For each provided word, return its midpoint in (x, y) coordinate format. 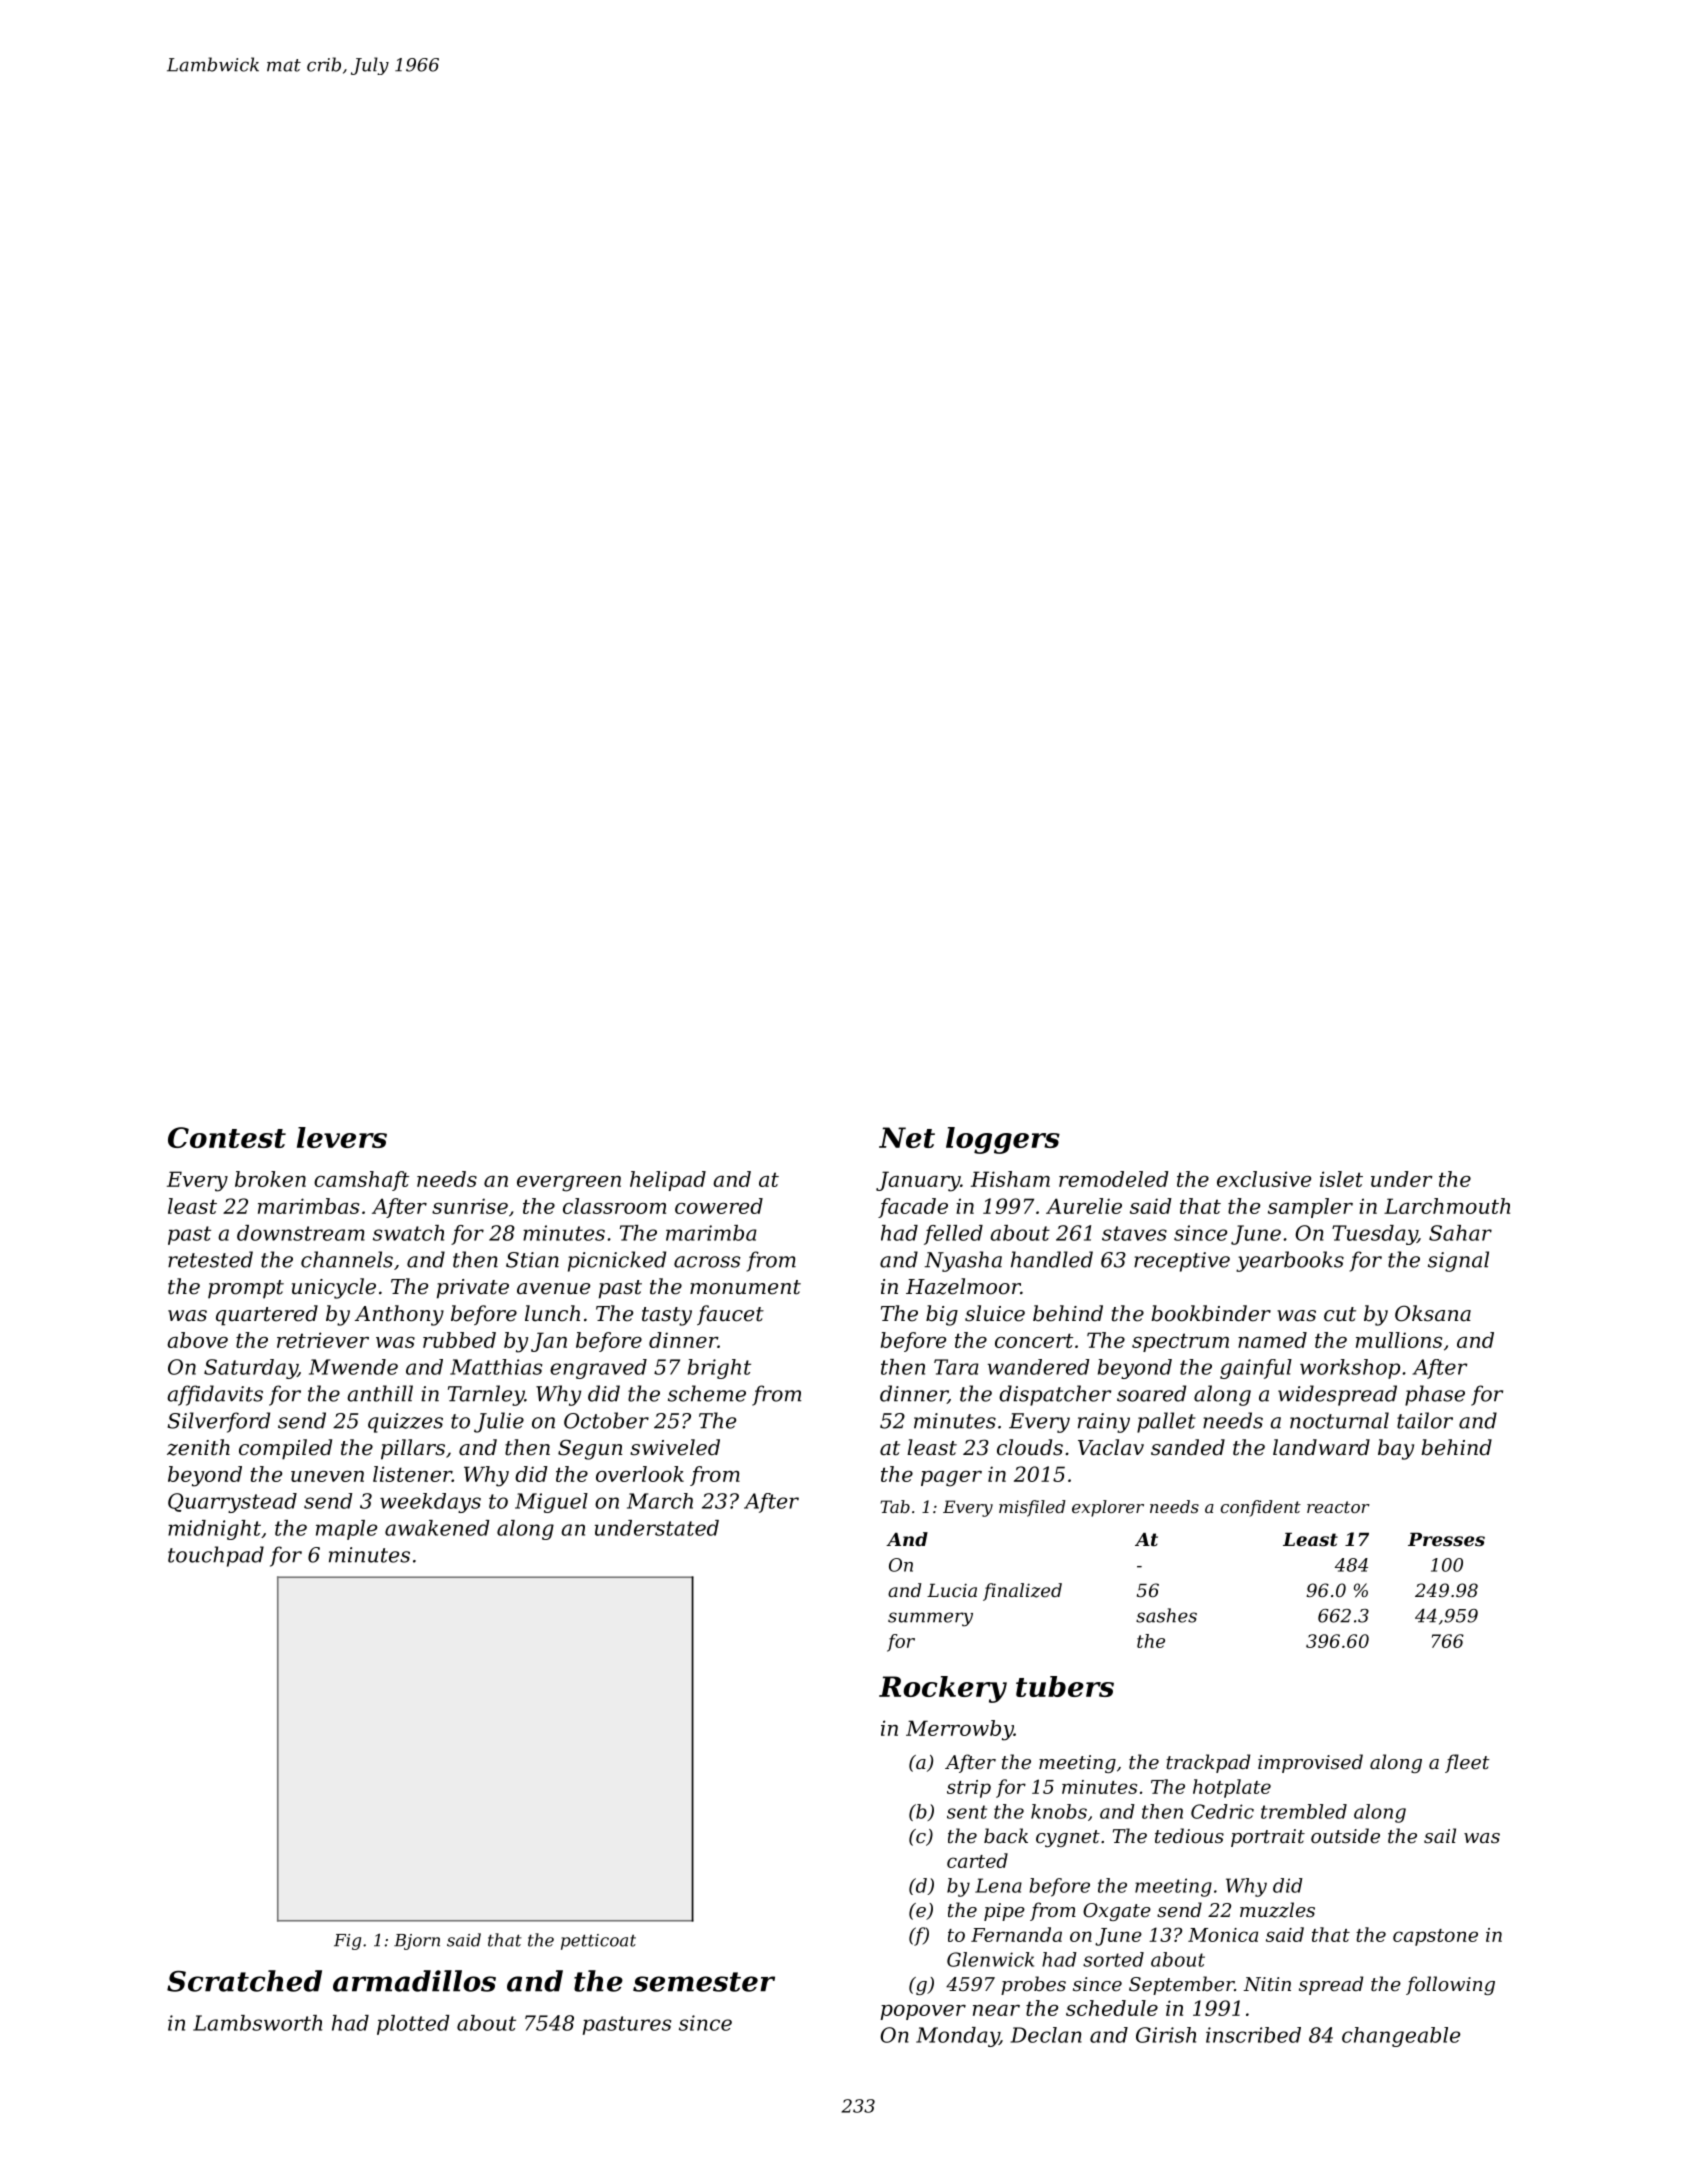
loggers (1003, 1140)
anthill (380, 1393)
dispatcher (1055, 1395)
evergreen (569, 1184)
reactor (1338, 1507)
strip (969, 1789)
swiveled (675, 1447)
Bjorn (417, 1942)
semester (704, 1982)
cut (1340, 1314)
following (1450, 1985)
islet (1341, 1179)
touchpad (216, 1556)
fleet (1467, 1763)
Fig (347, 1942)
